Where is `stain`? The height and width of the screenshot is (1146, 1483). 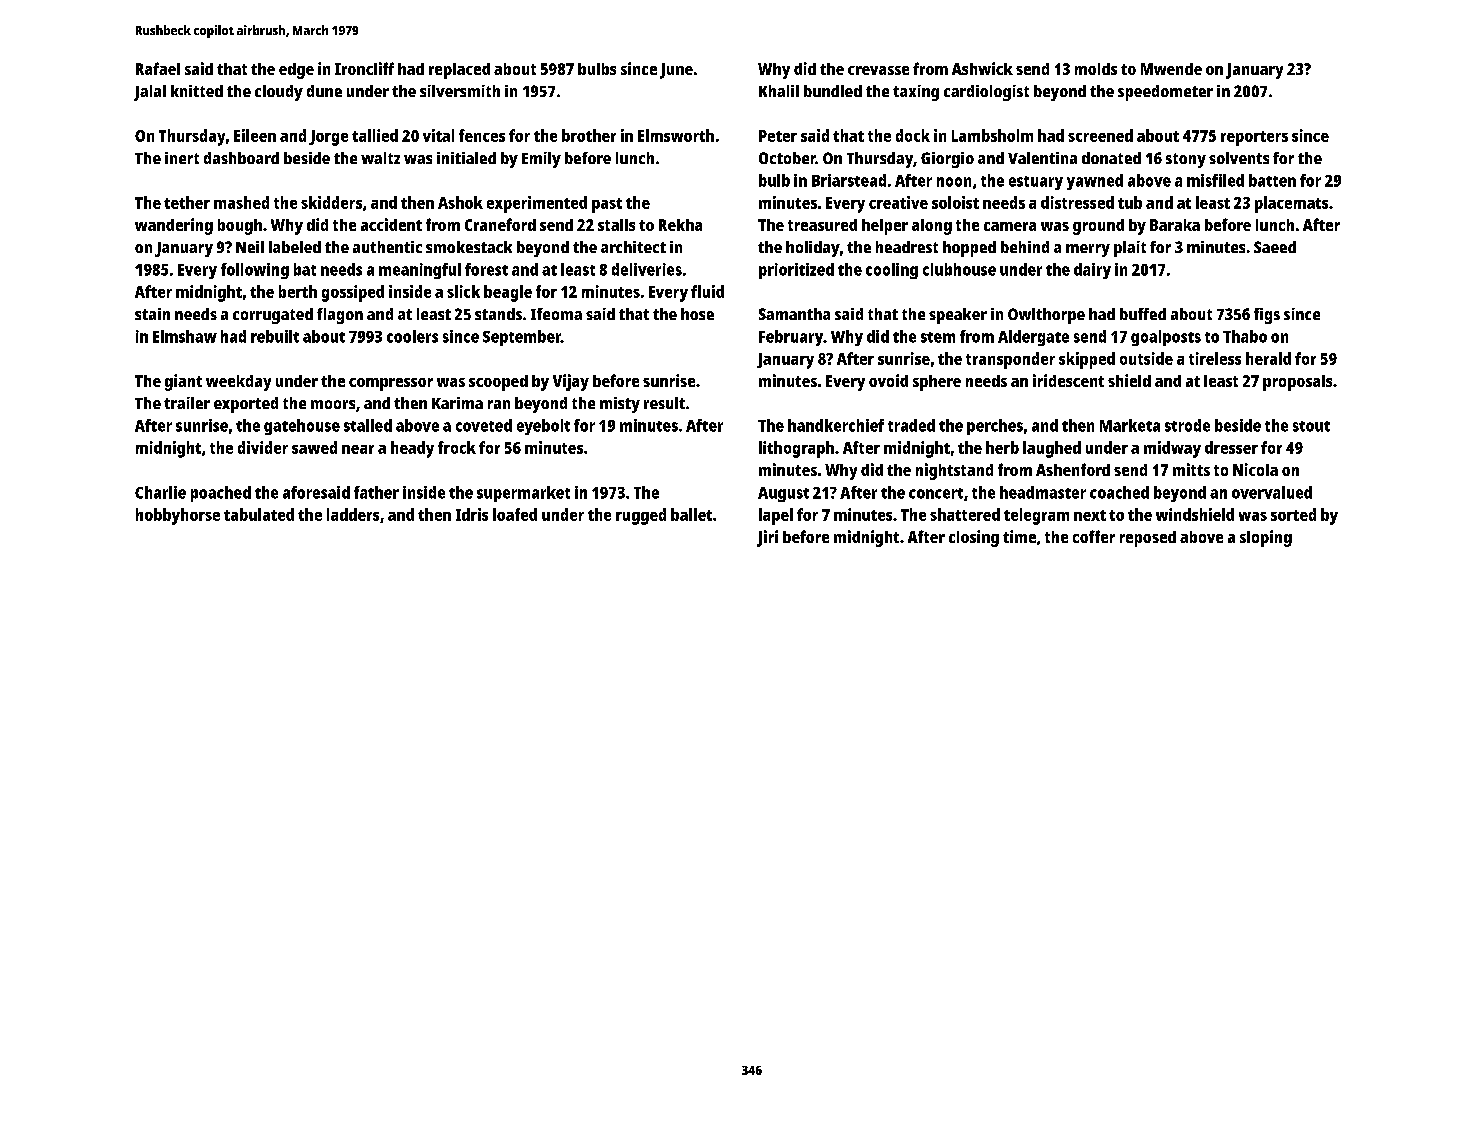 stain is located at coordinates (152, 314).
